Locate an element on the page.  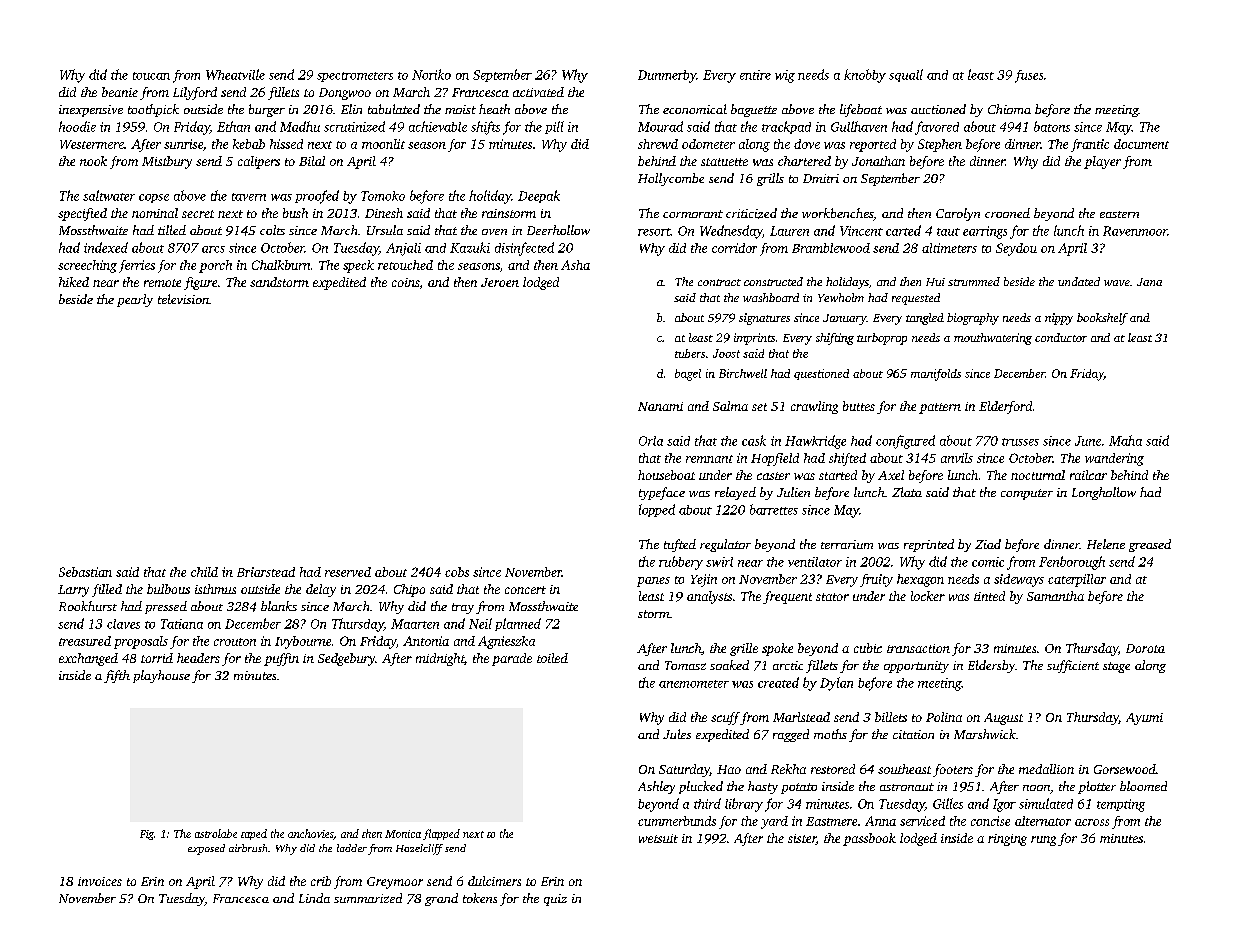
Linda is located at coordinates (314, 898).
